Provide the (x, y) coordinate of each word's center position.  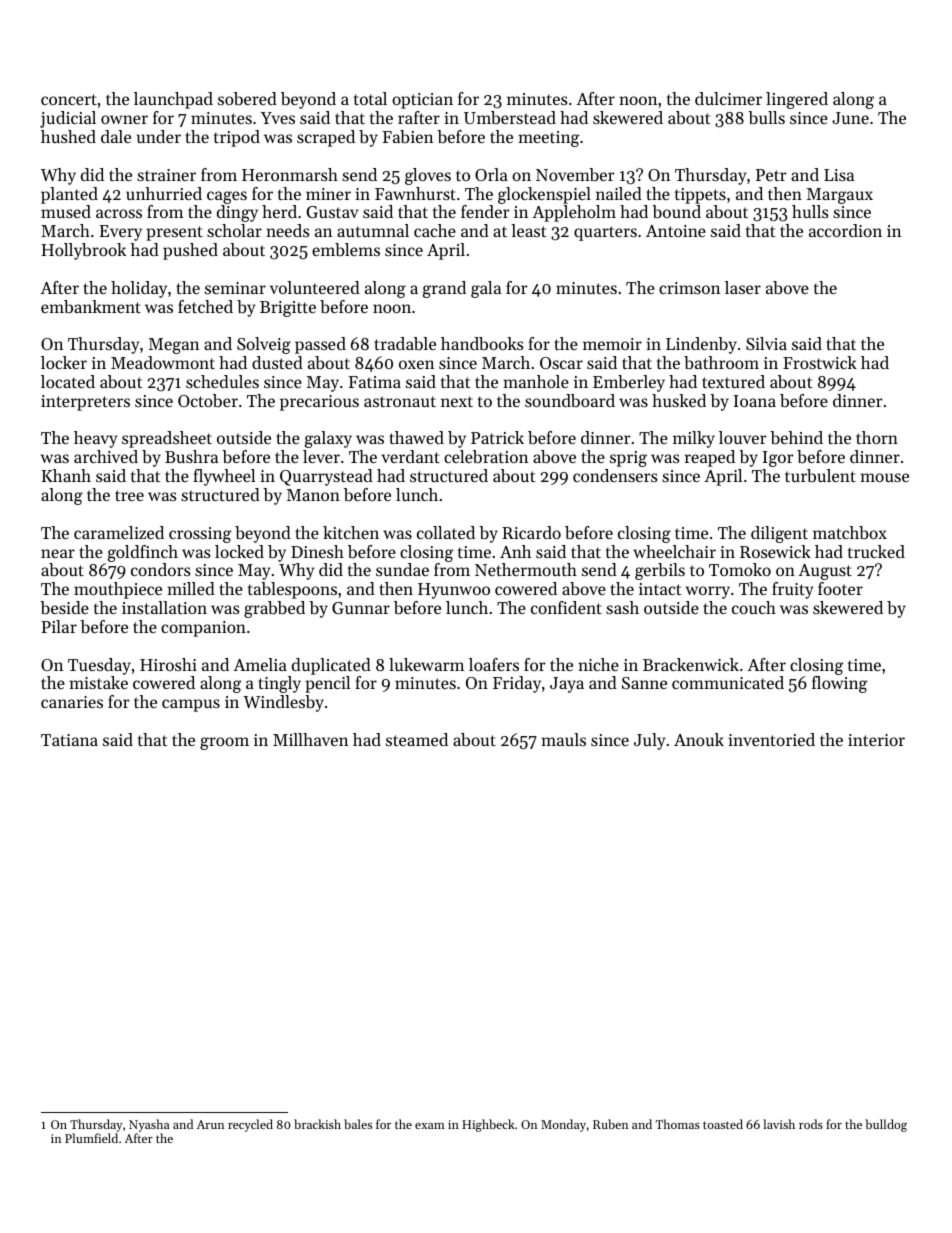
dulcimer (728, 98)
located (68, 381)
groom (224, 743)
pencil (327, 684)
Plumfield (91, 1138)
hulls (810, 211)
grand (444, 289)
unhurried (164, 193)
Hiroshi (168, 664)
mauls (563, 739)
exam (430, 1126)
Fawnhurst (415, 193)
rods (811, 1124)
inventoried (771, 739)
